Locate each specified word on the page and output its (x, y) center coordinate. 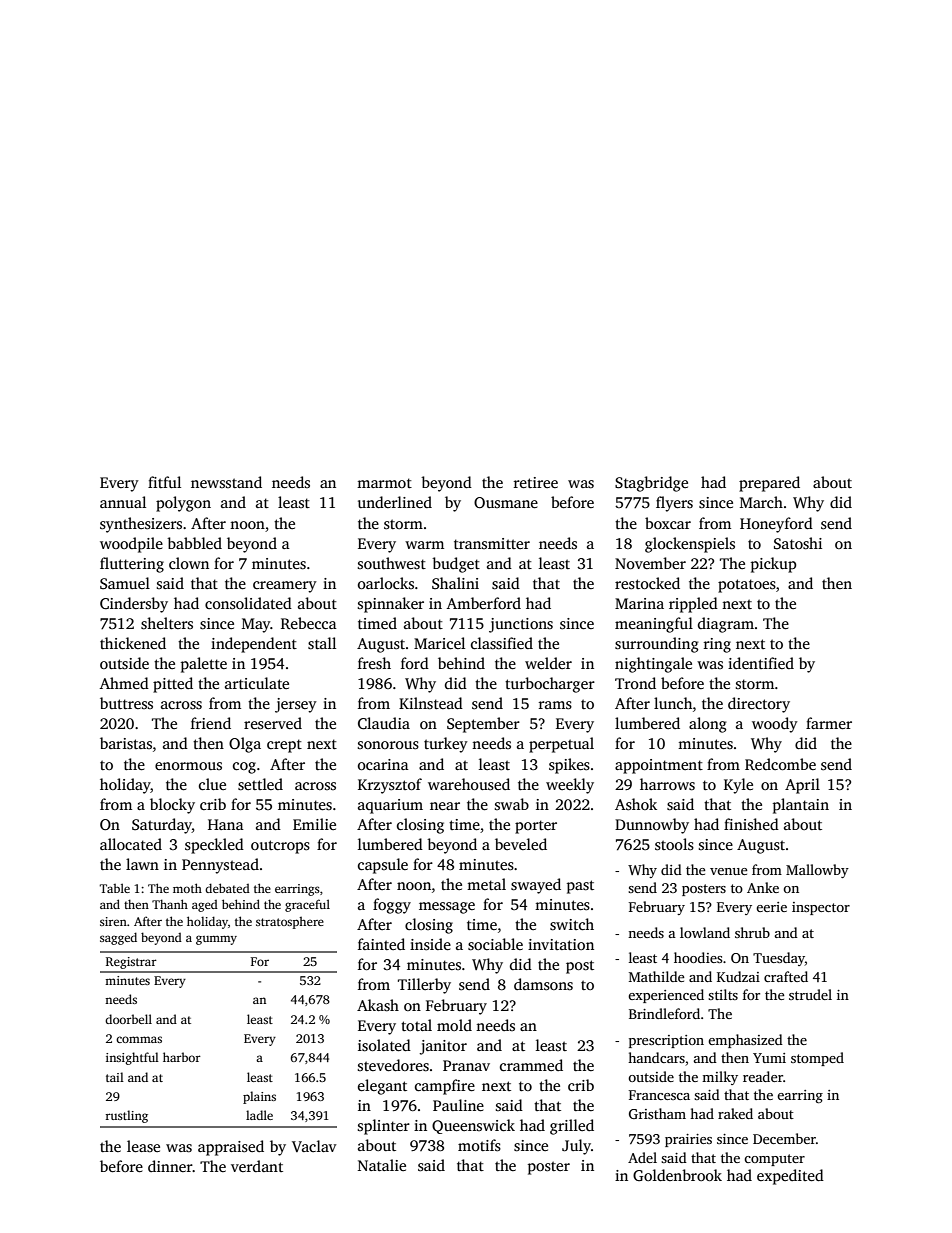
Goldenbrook (677, 1175)
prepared (769, 484)
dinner (170, 1166)
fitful (164, 482)
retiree (536, 482)
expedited (790, 1177)
